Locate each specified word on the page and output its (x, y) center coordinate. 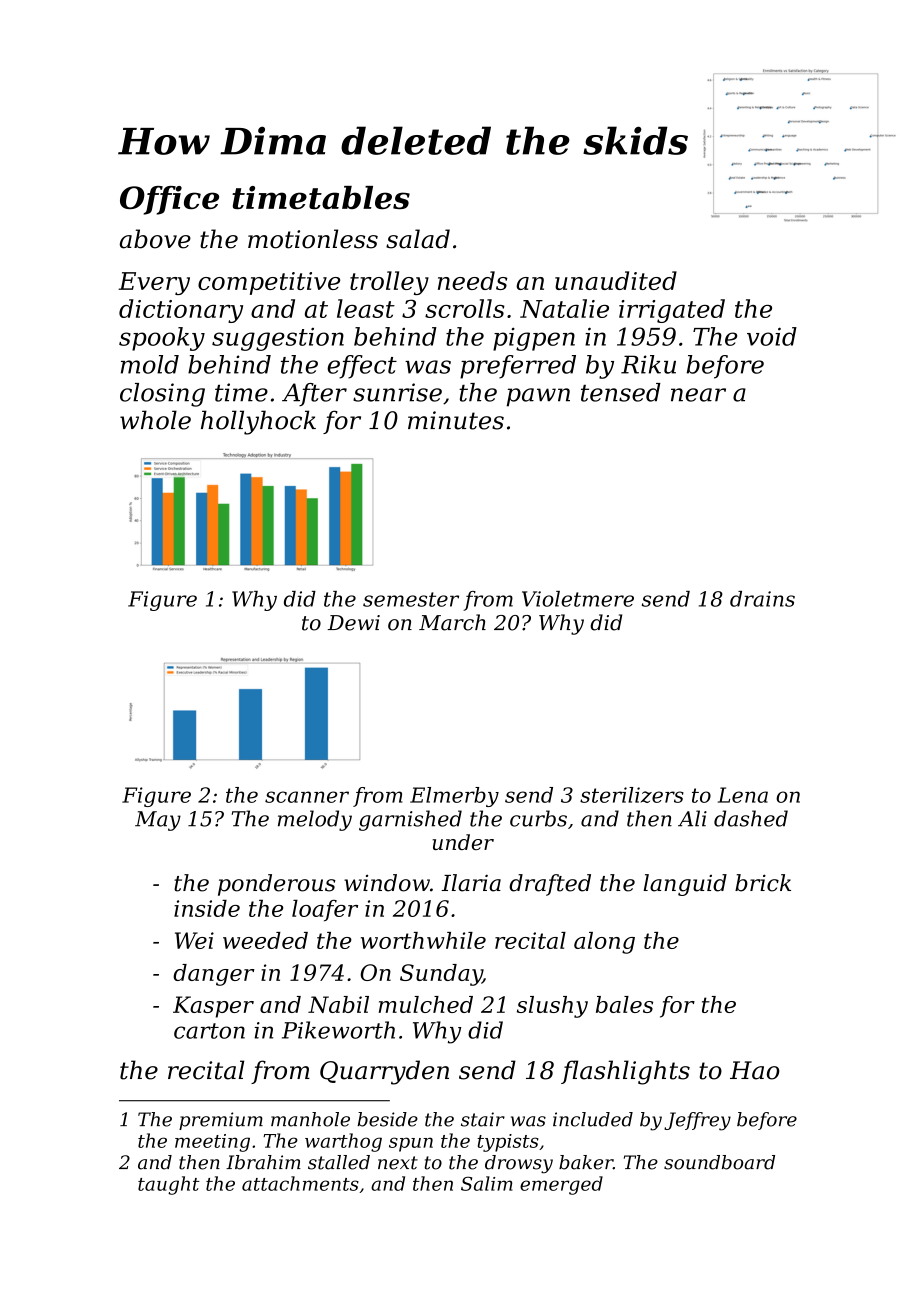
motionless (313, 239)
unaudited (616, 280)
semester (411, 599)
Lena (743, 795)
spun (411, 1144)
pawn (538, 397)
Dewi (354, 623)
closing (162, 395)
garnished (410, 820)
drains (762, 599)
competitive (269, 283)
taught (168, 1185)
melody (315, 820)
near (698, 395)
